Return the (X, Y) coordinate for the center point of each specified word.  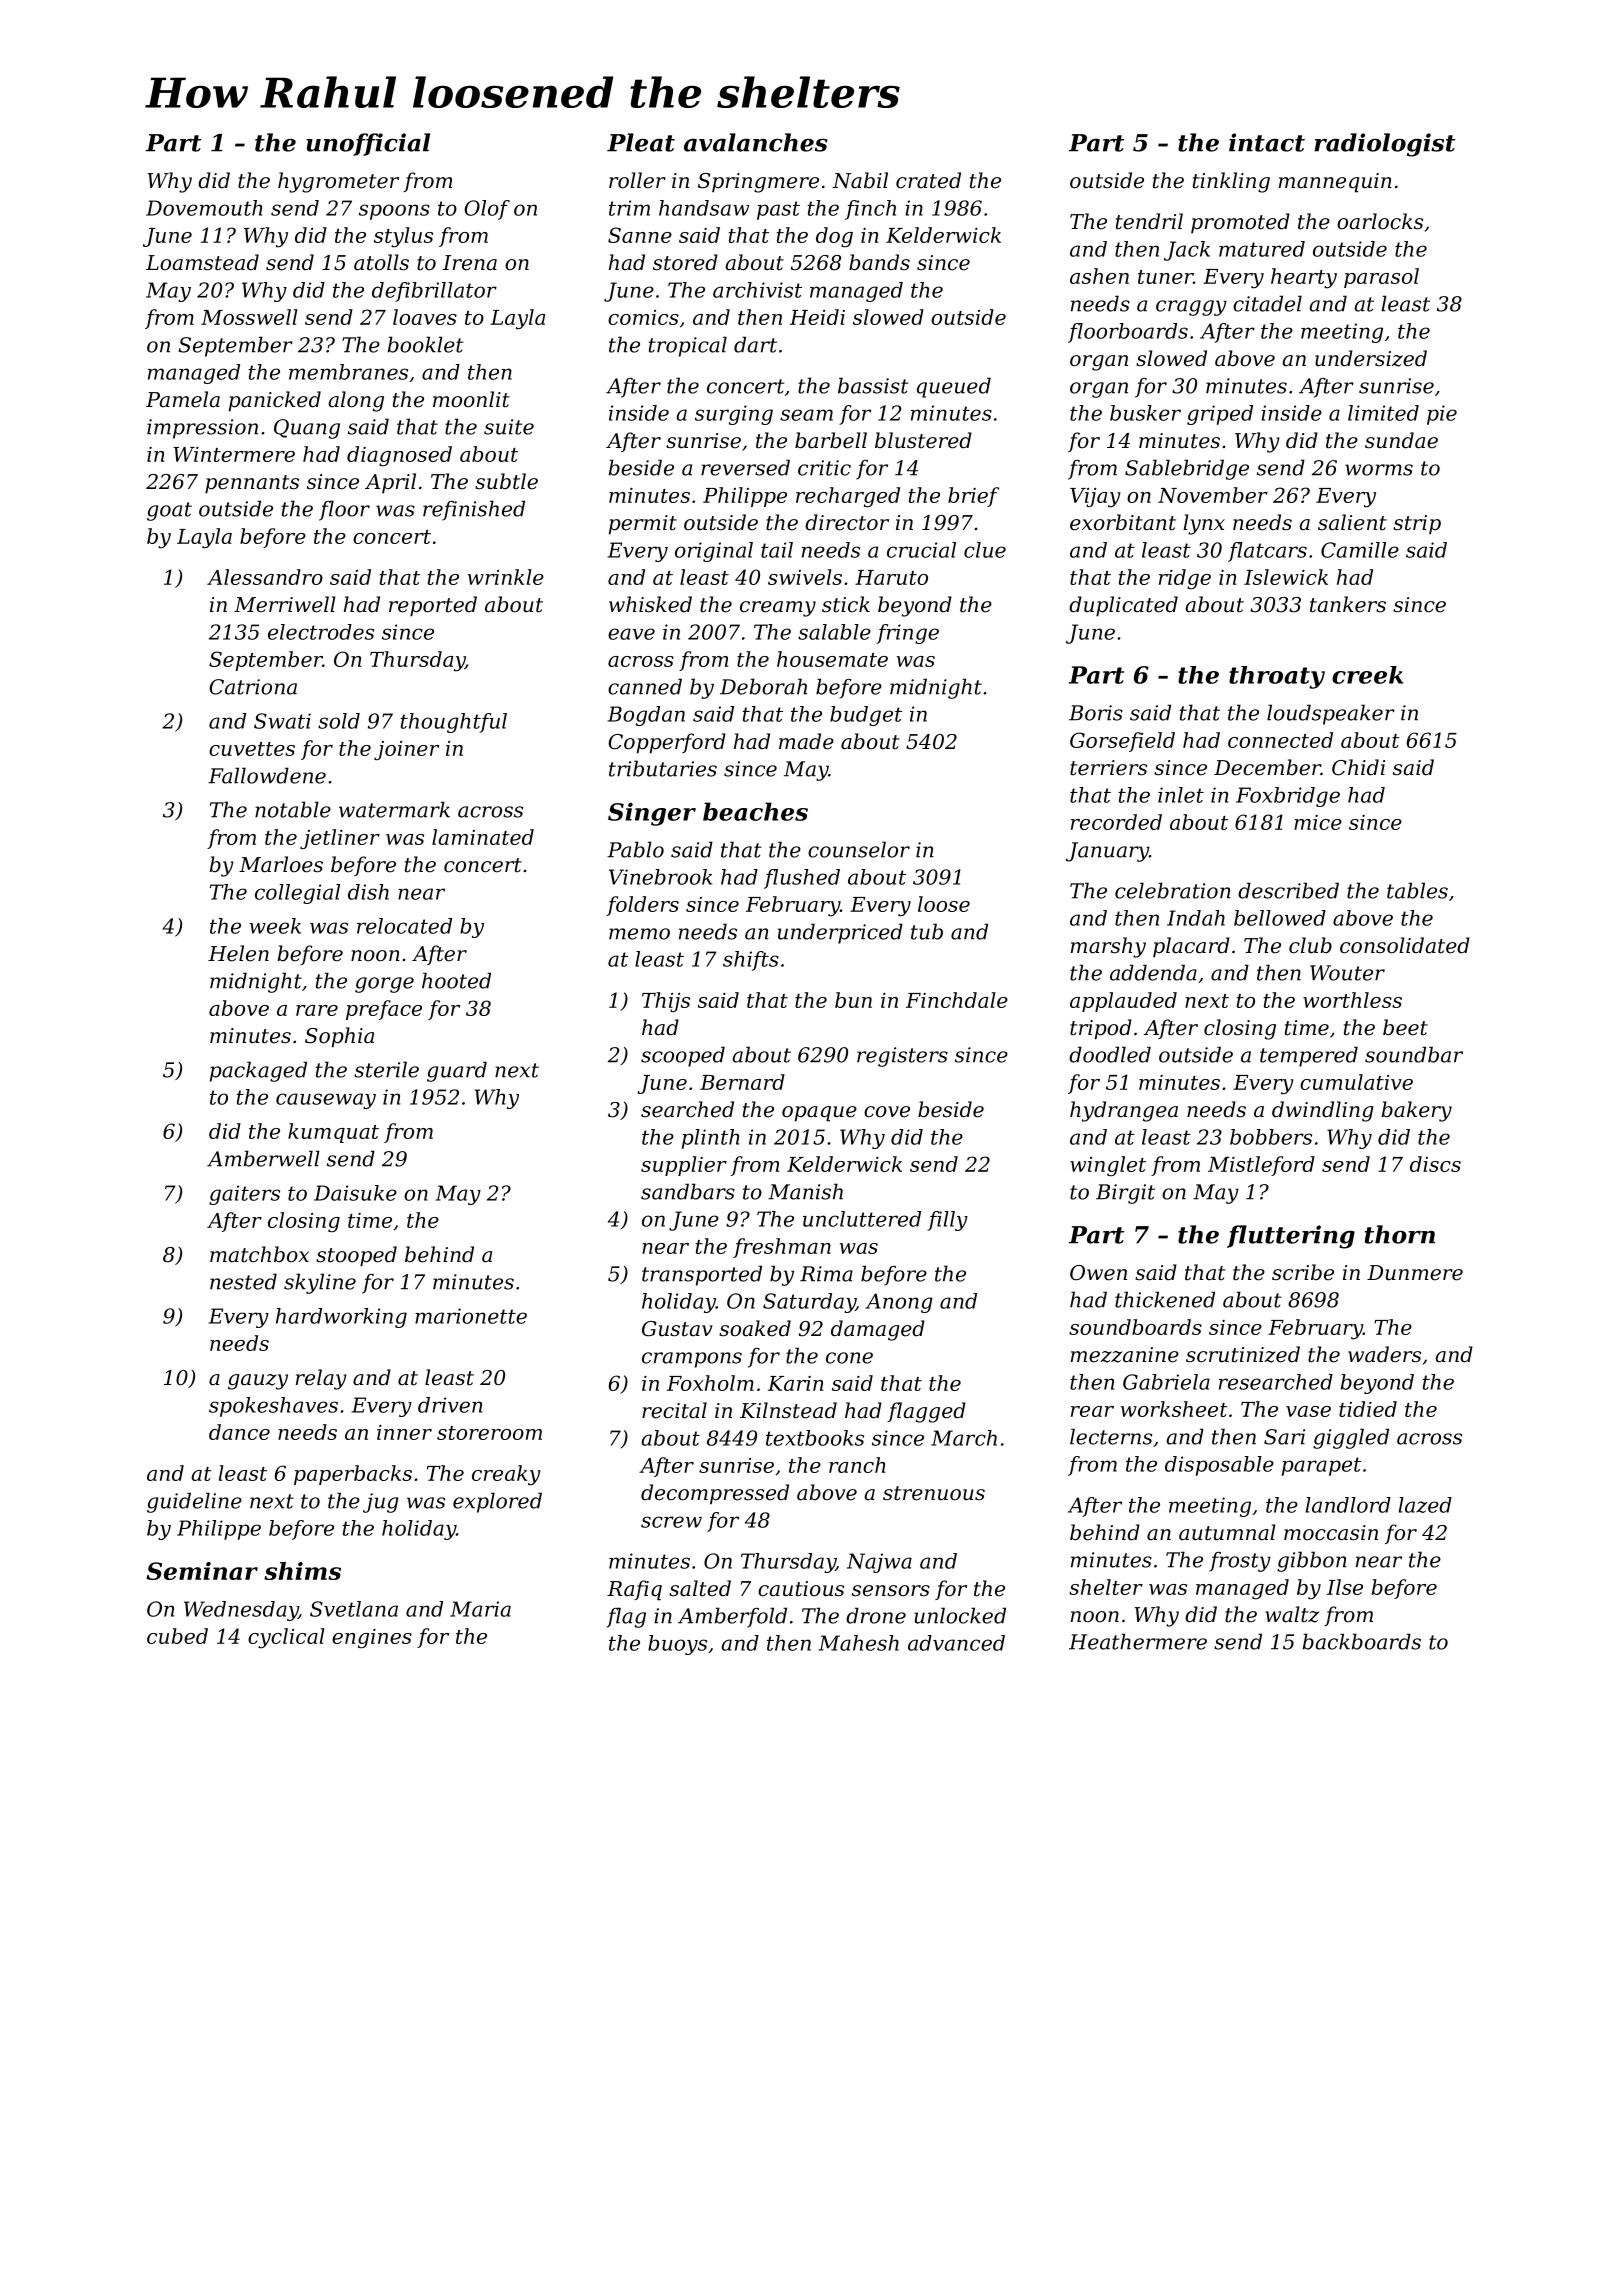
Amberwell (263, 1158)
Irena (470, 263)
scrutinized (1243, 1354)
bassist (873, 385)
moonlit (471, 399)
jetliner (340, 839)
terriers (1108, 768)
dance (239, 1432)
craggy (1191, 308)
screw (671, 1522)
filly (947, 1221)
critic (824, 468)
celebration (1173, 890)
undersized (1371, 358)
